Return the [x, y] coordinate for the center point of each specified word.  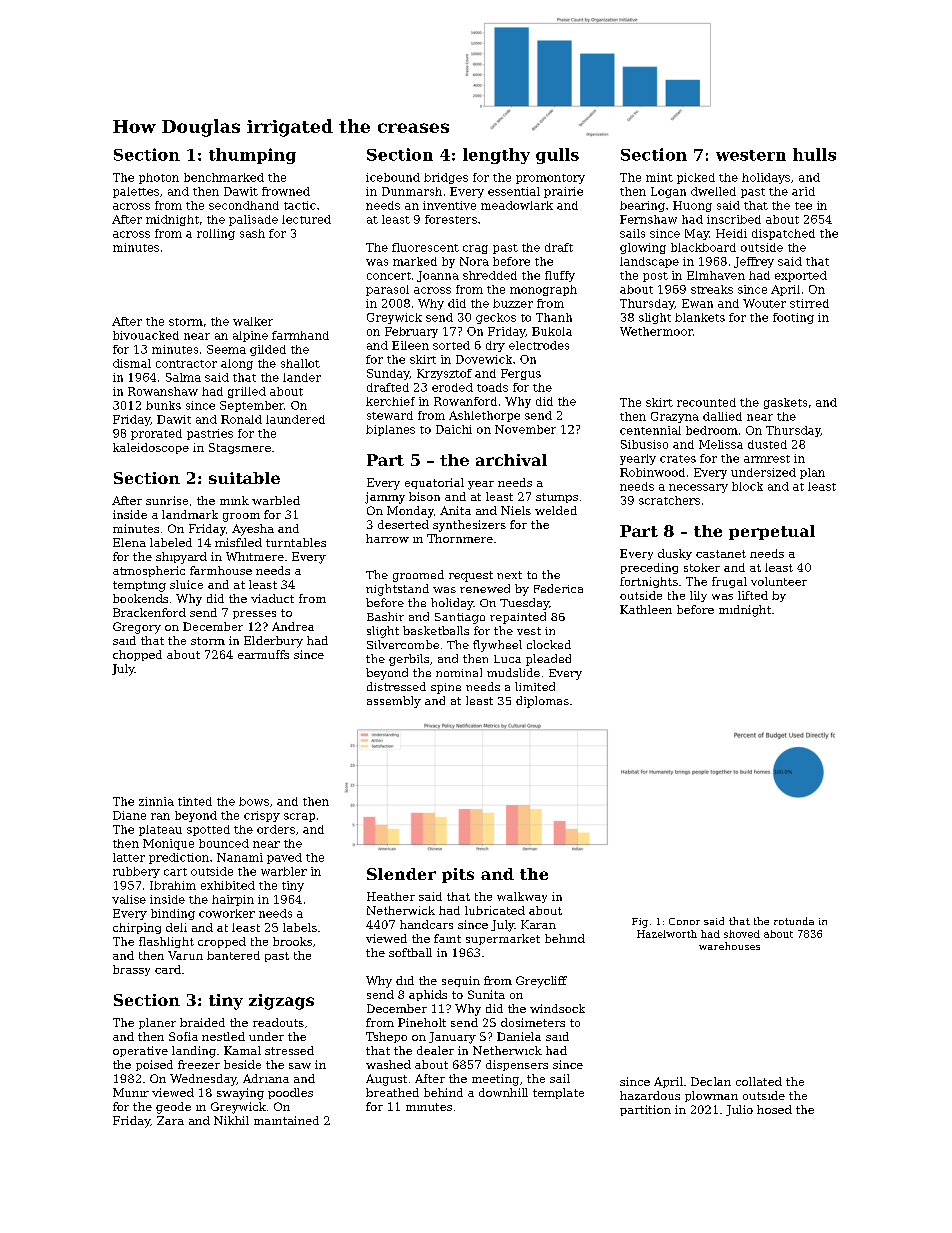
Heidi [731, 233]
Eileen [410, 345]
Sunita [486, 994]
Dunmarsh [412, 191]
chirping [137, 928]
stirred [809, 303]
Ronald [241, 419]
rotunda [794, 921]
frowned [286, 191]
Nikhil [231, 1120]
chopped [137, 655]
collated [759, 1081]
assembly [394, 702]
